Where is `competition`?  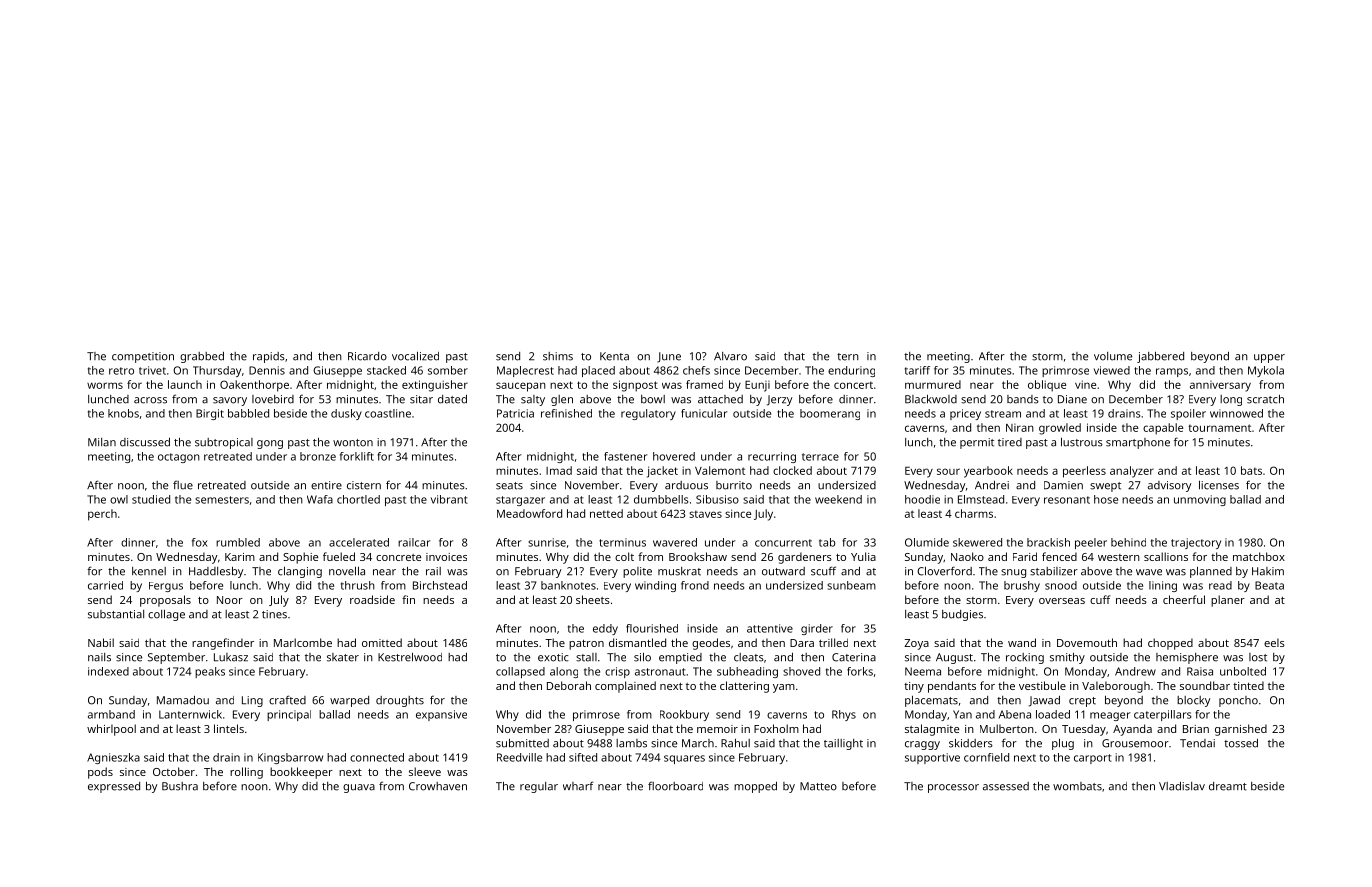
competition is located at coordinates (143, 357).
